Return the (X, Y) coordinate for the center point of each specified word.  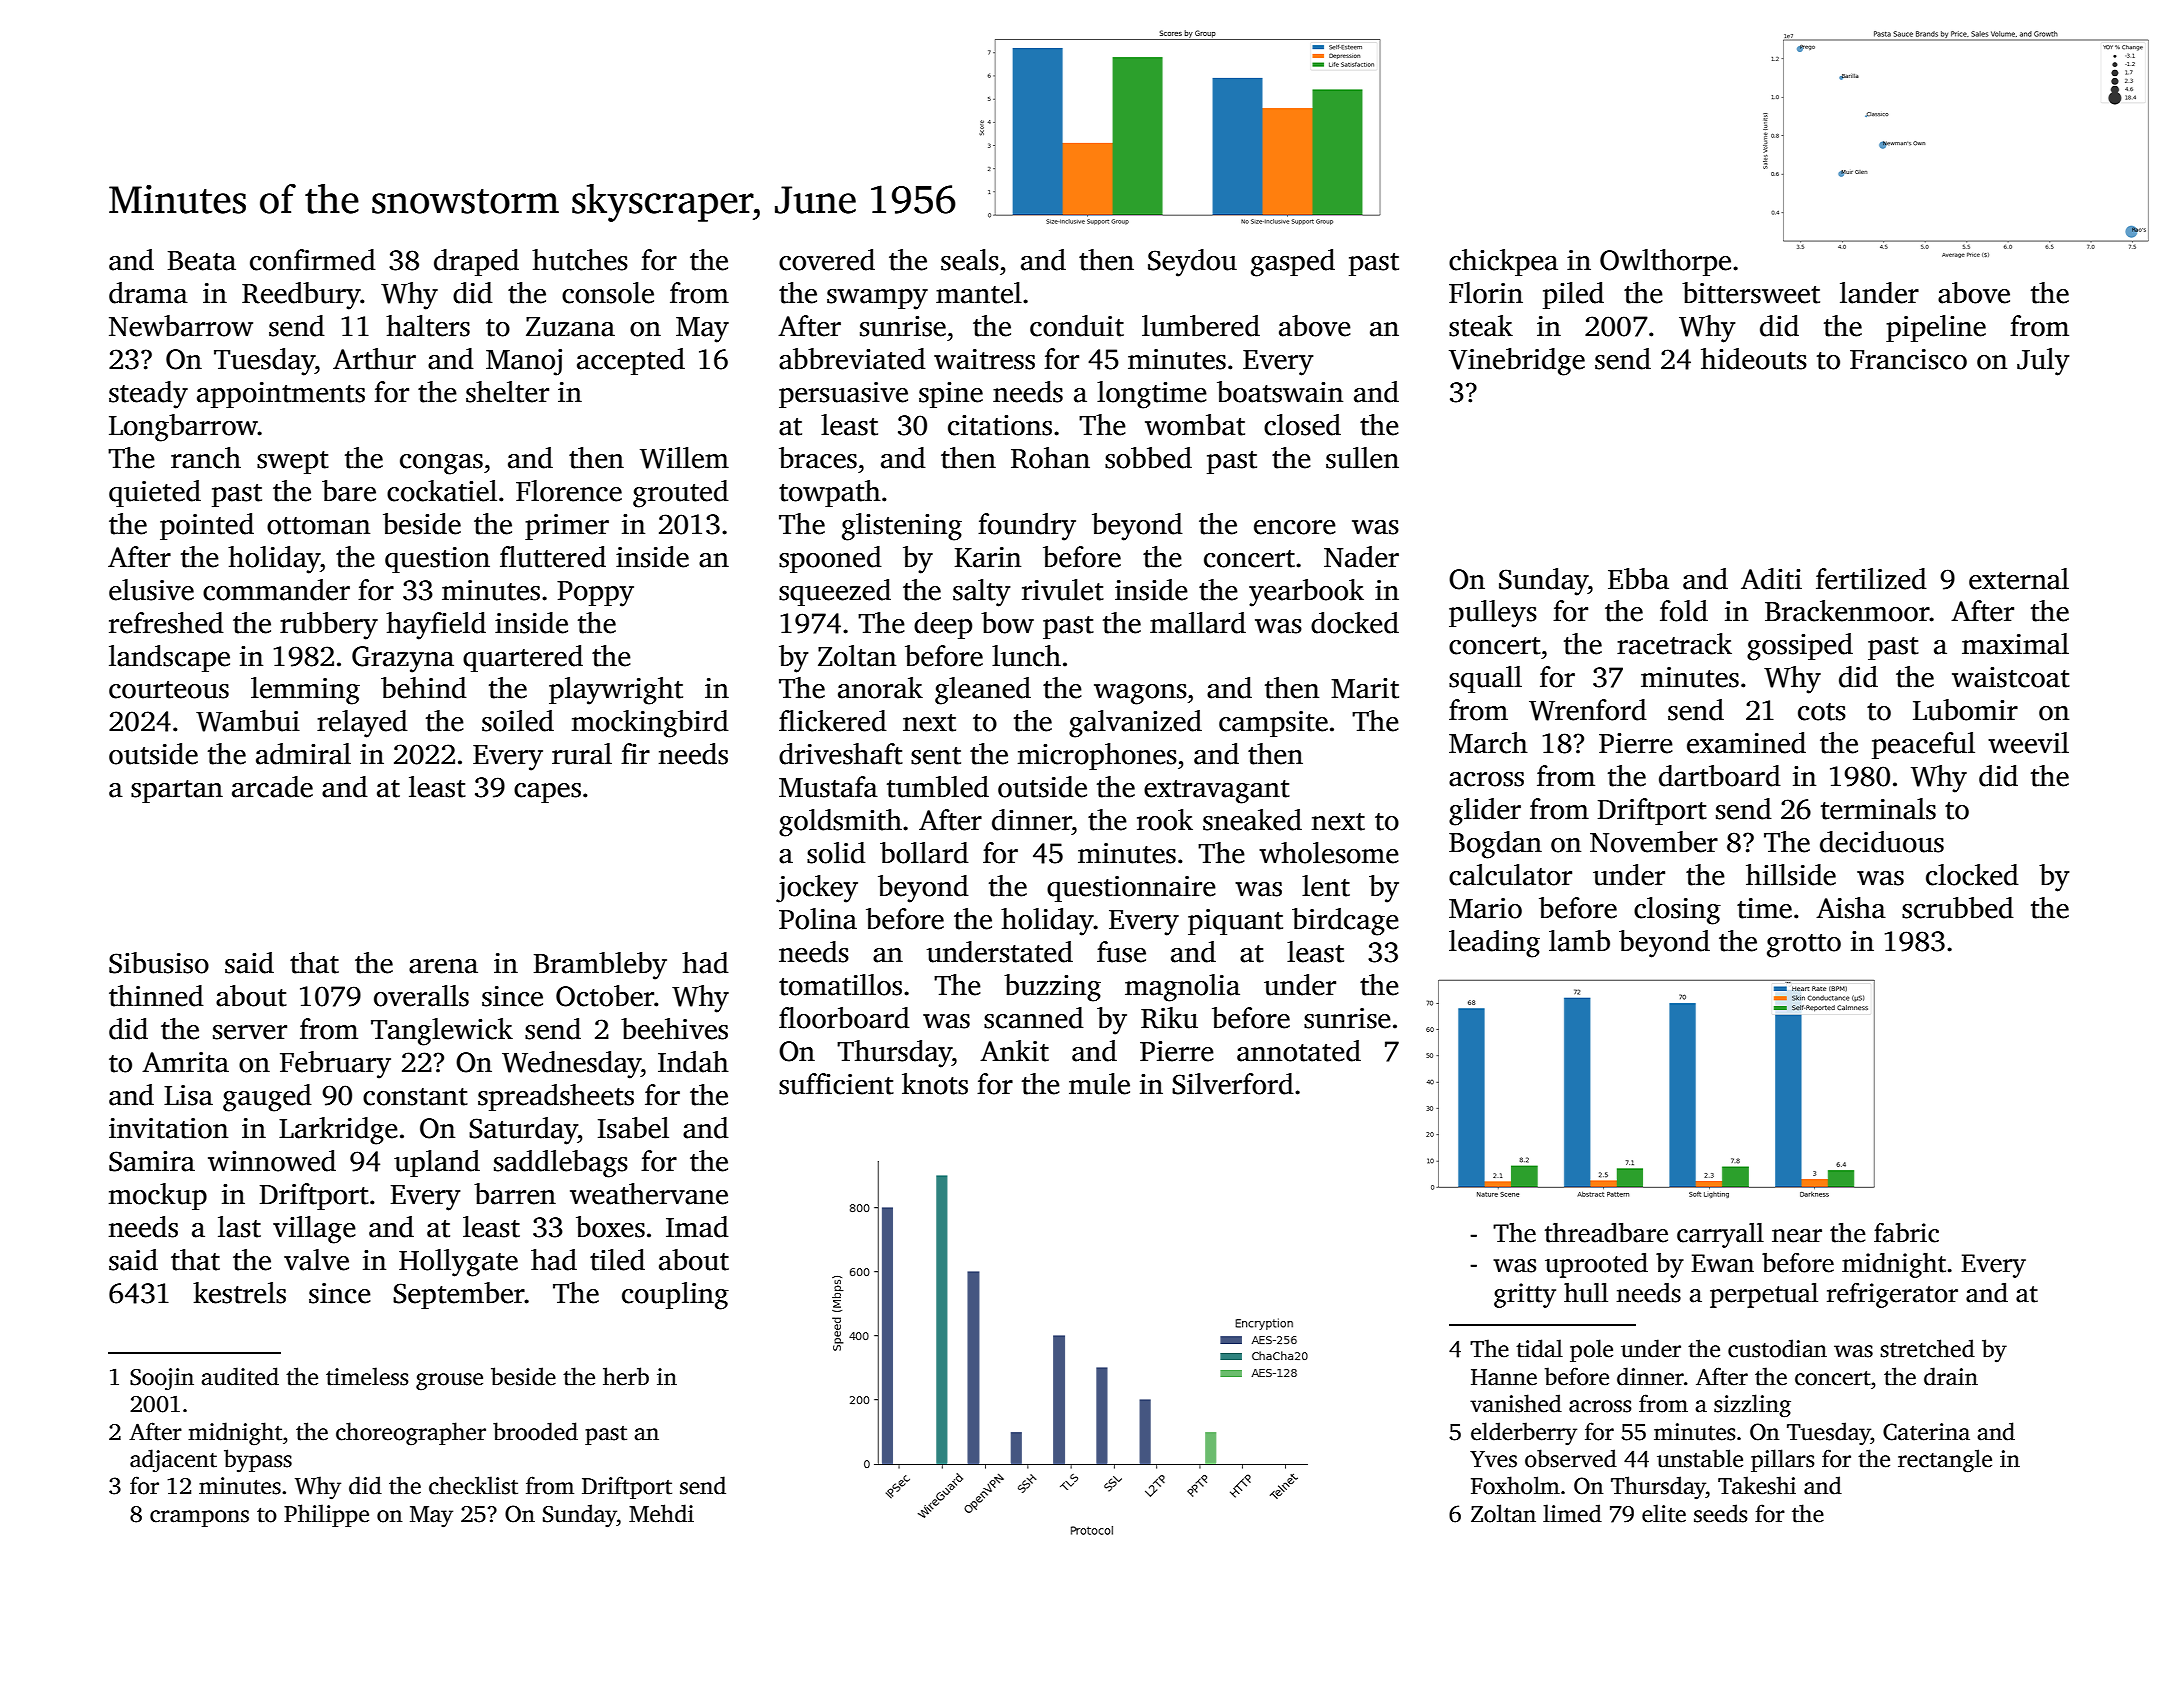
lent (1326, 886)
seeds (1721, 1513)
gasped (1293, 263)
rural (582, 754)
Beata (202, 261)
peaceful (1923, 745)
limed (1572, 1513)
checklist (473, 1485)
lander (1879, 293)
